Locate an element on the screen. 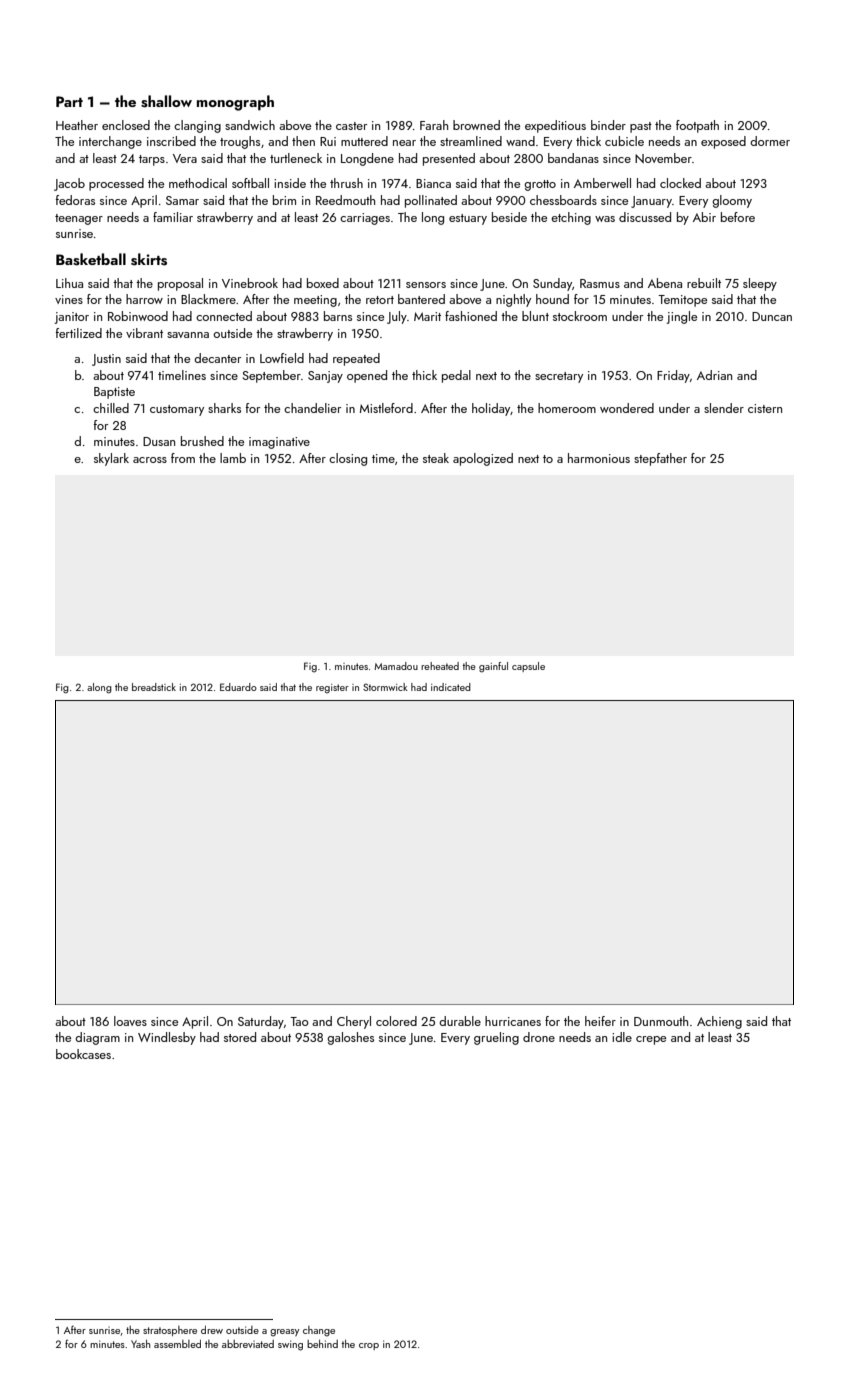 This screenshot has width=849, height=1400. stepfather is located at coordinates (660, 459).
